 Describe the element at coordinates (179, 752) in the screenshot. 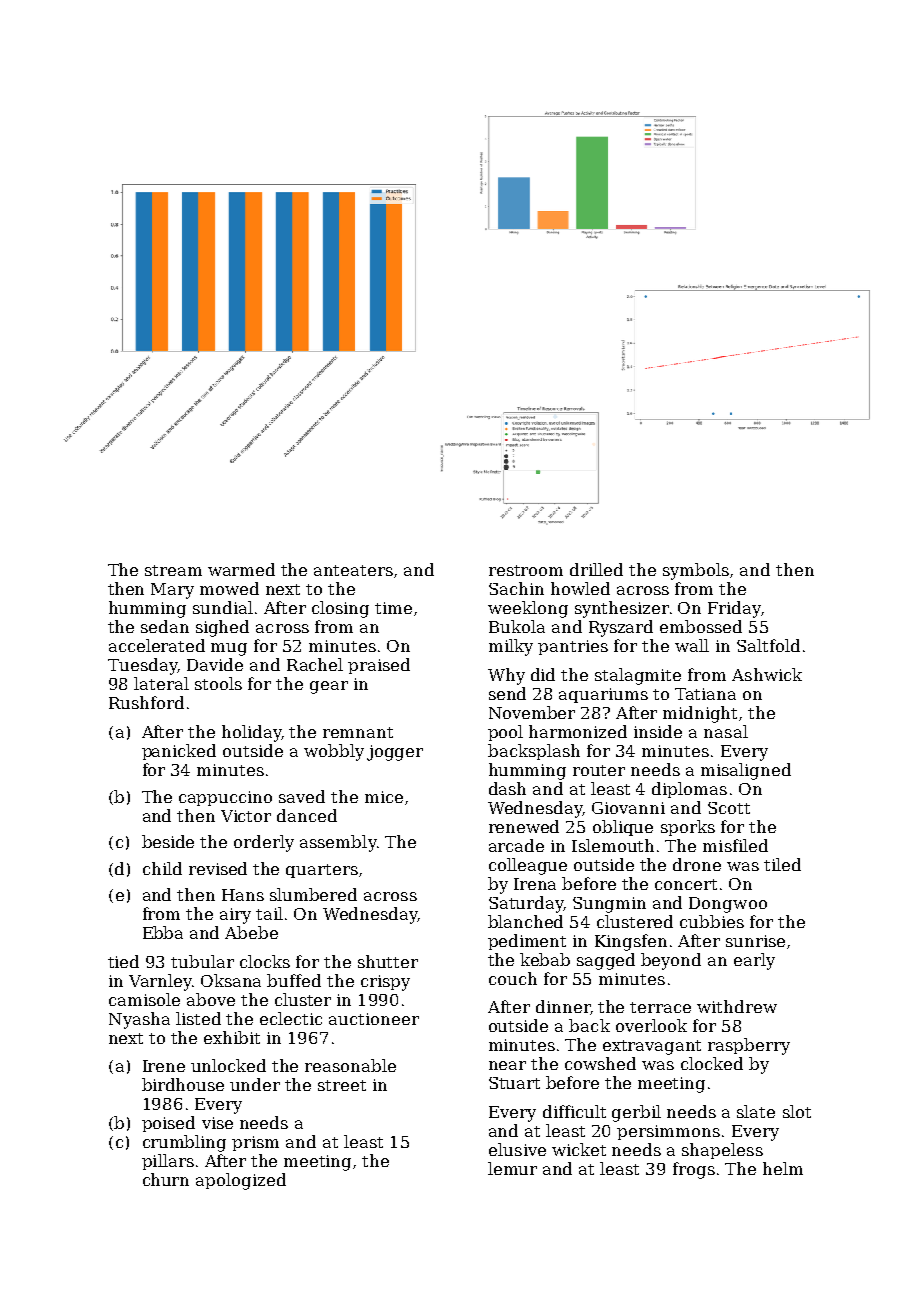

I see `panicked` at that location.
